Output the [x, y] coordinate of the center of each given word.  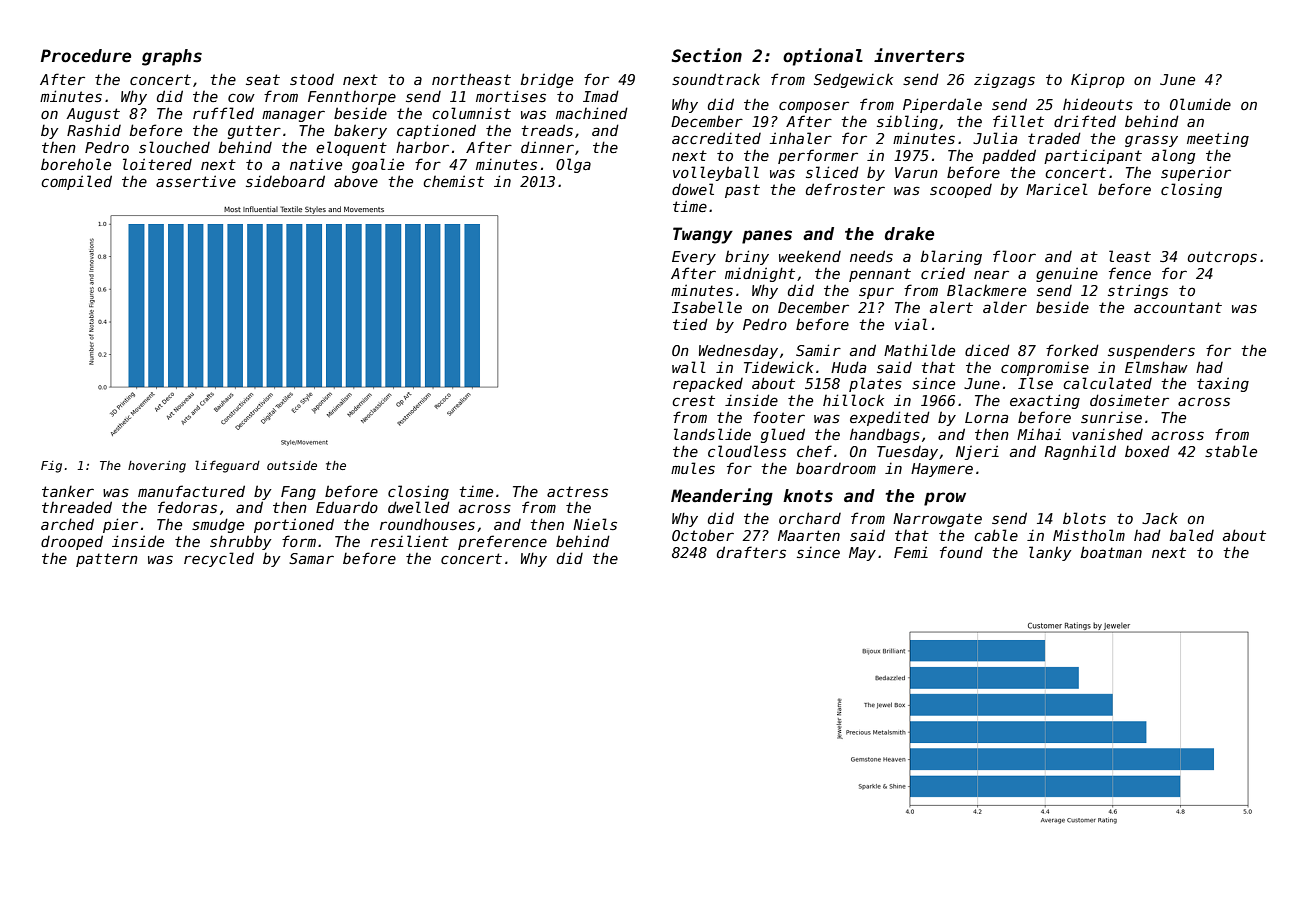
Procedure [86, 56]
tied [690, 324]
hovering [157, 467]
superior [1196, 173]
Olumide [1200, 104]
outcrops [1222, 258]
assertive [196, 181]
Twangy [703, 235]
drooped [72, 542]
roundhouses [427, 524]
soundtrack [716, 79]
